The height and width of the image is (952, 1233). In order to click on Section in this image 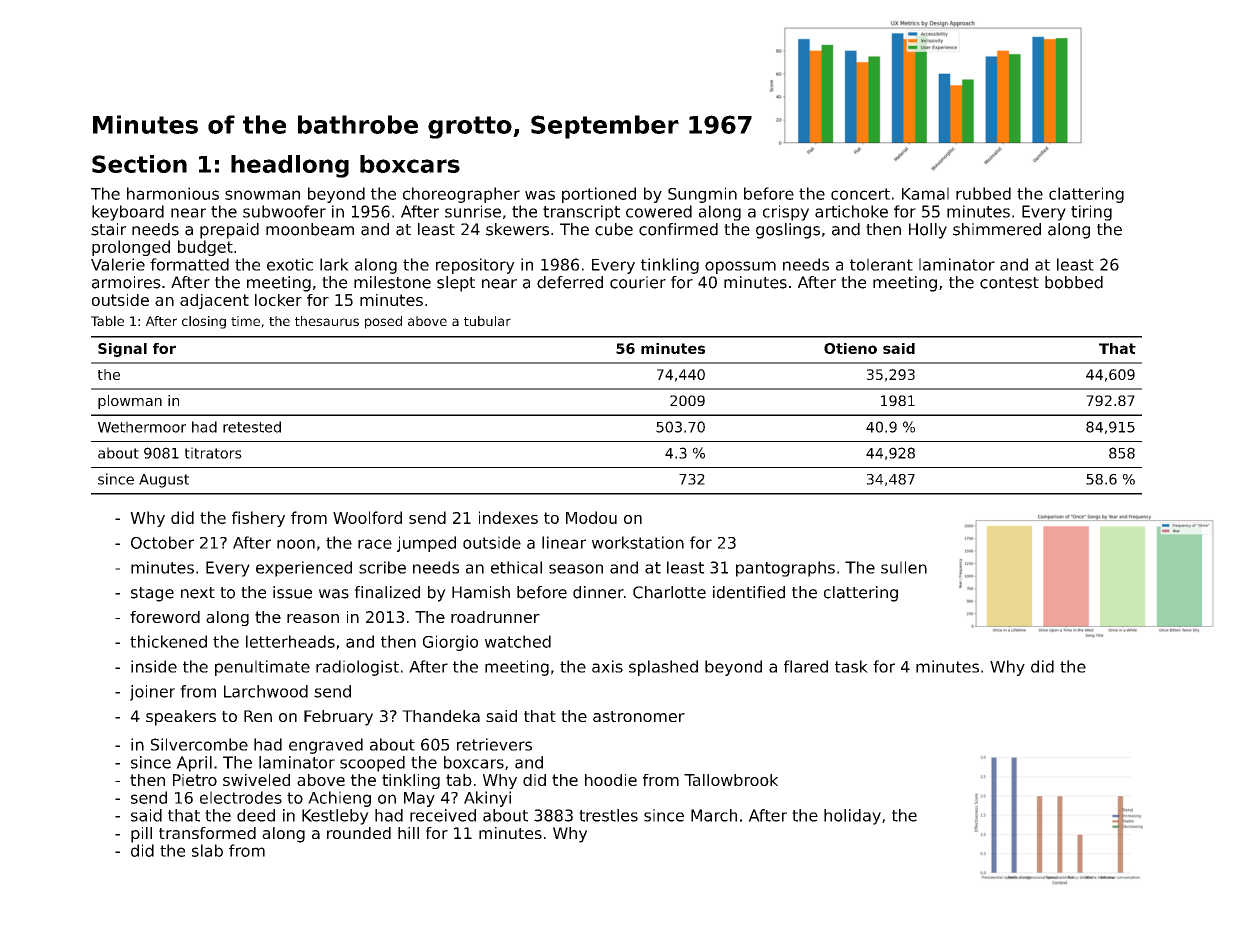, I will do `click(139, 164)`.
